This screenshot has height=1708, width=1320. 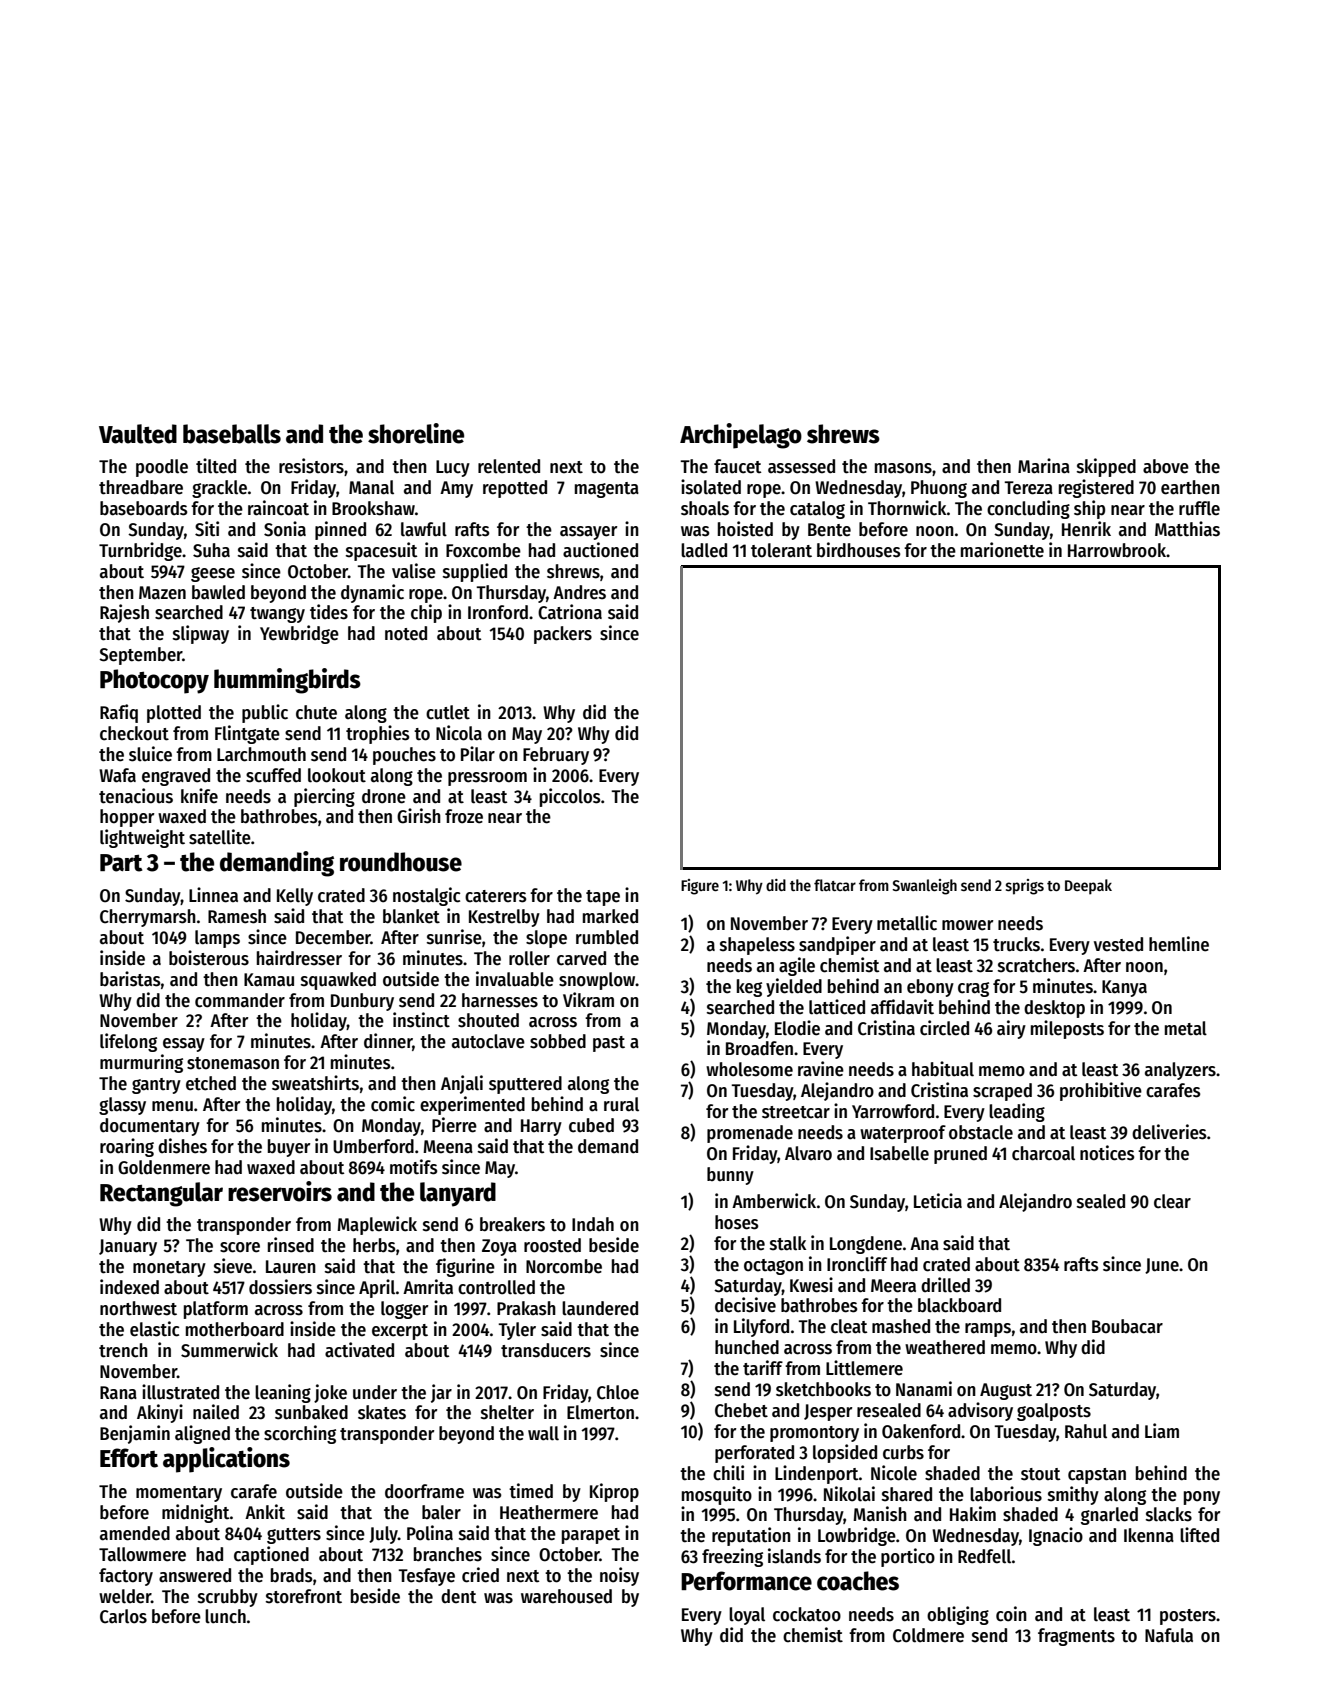 I want to click on Marina, so click(x=1044, y=466).
